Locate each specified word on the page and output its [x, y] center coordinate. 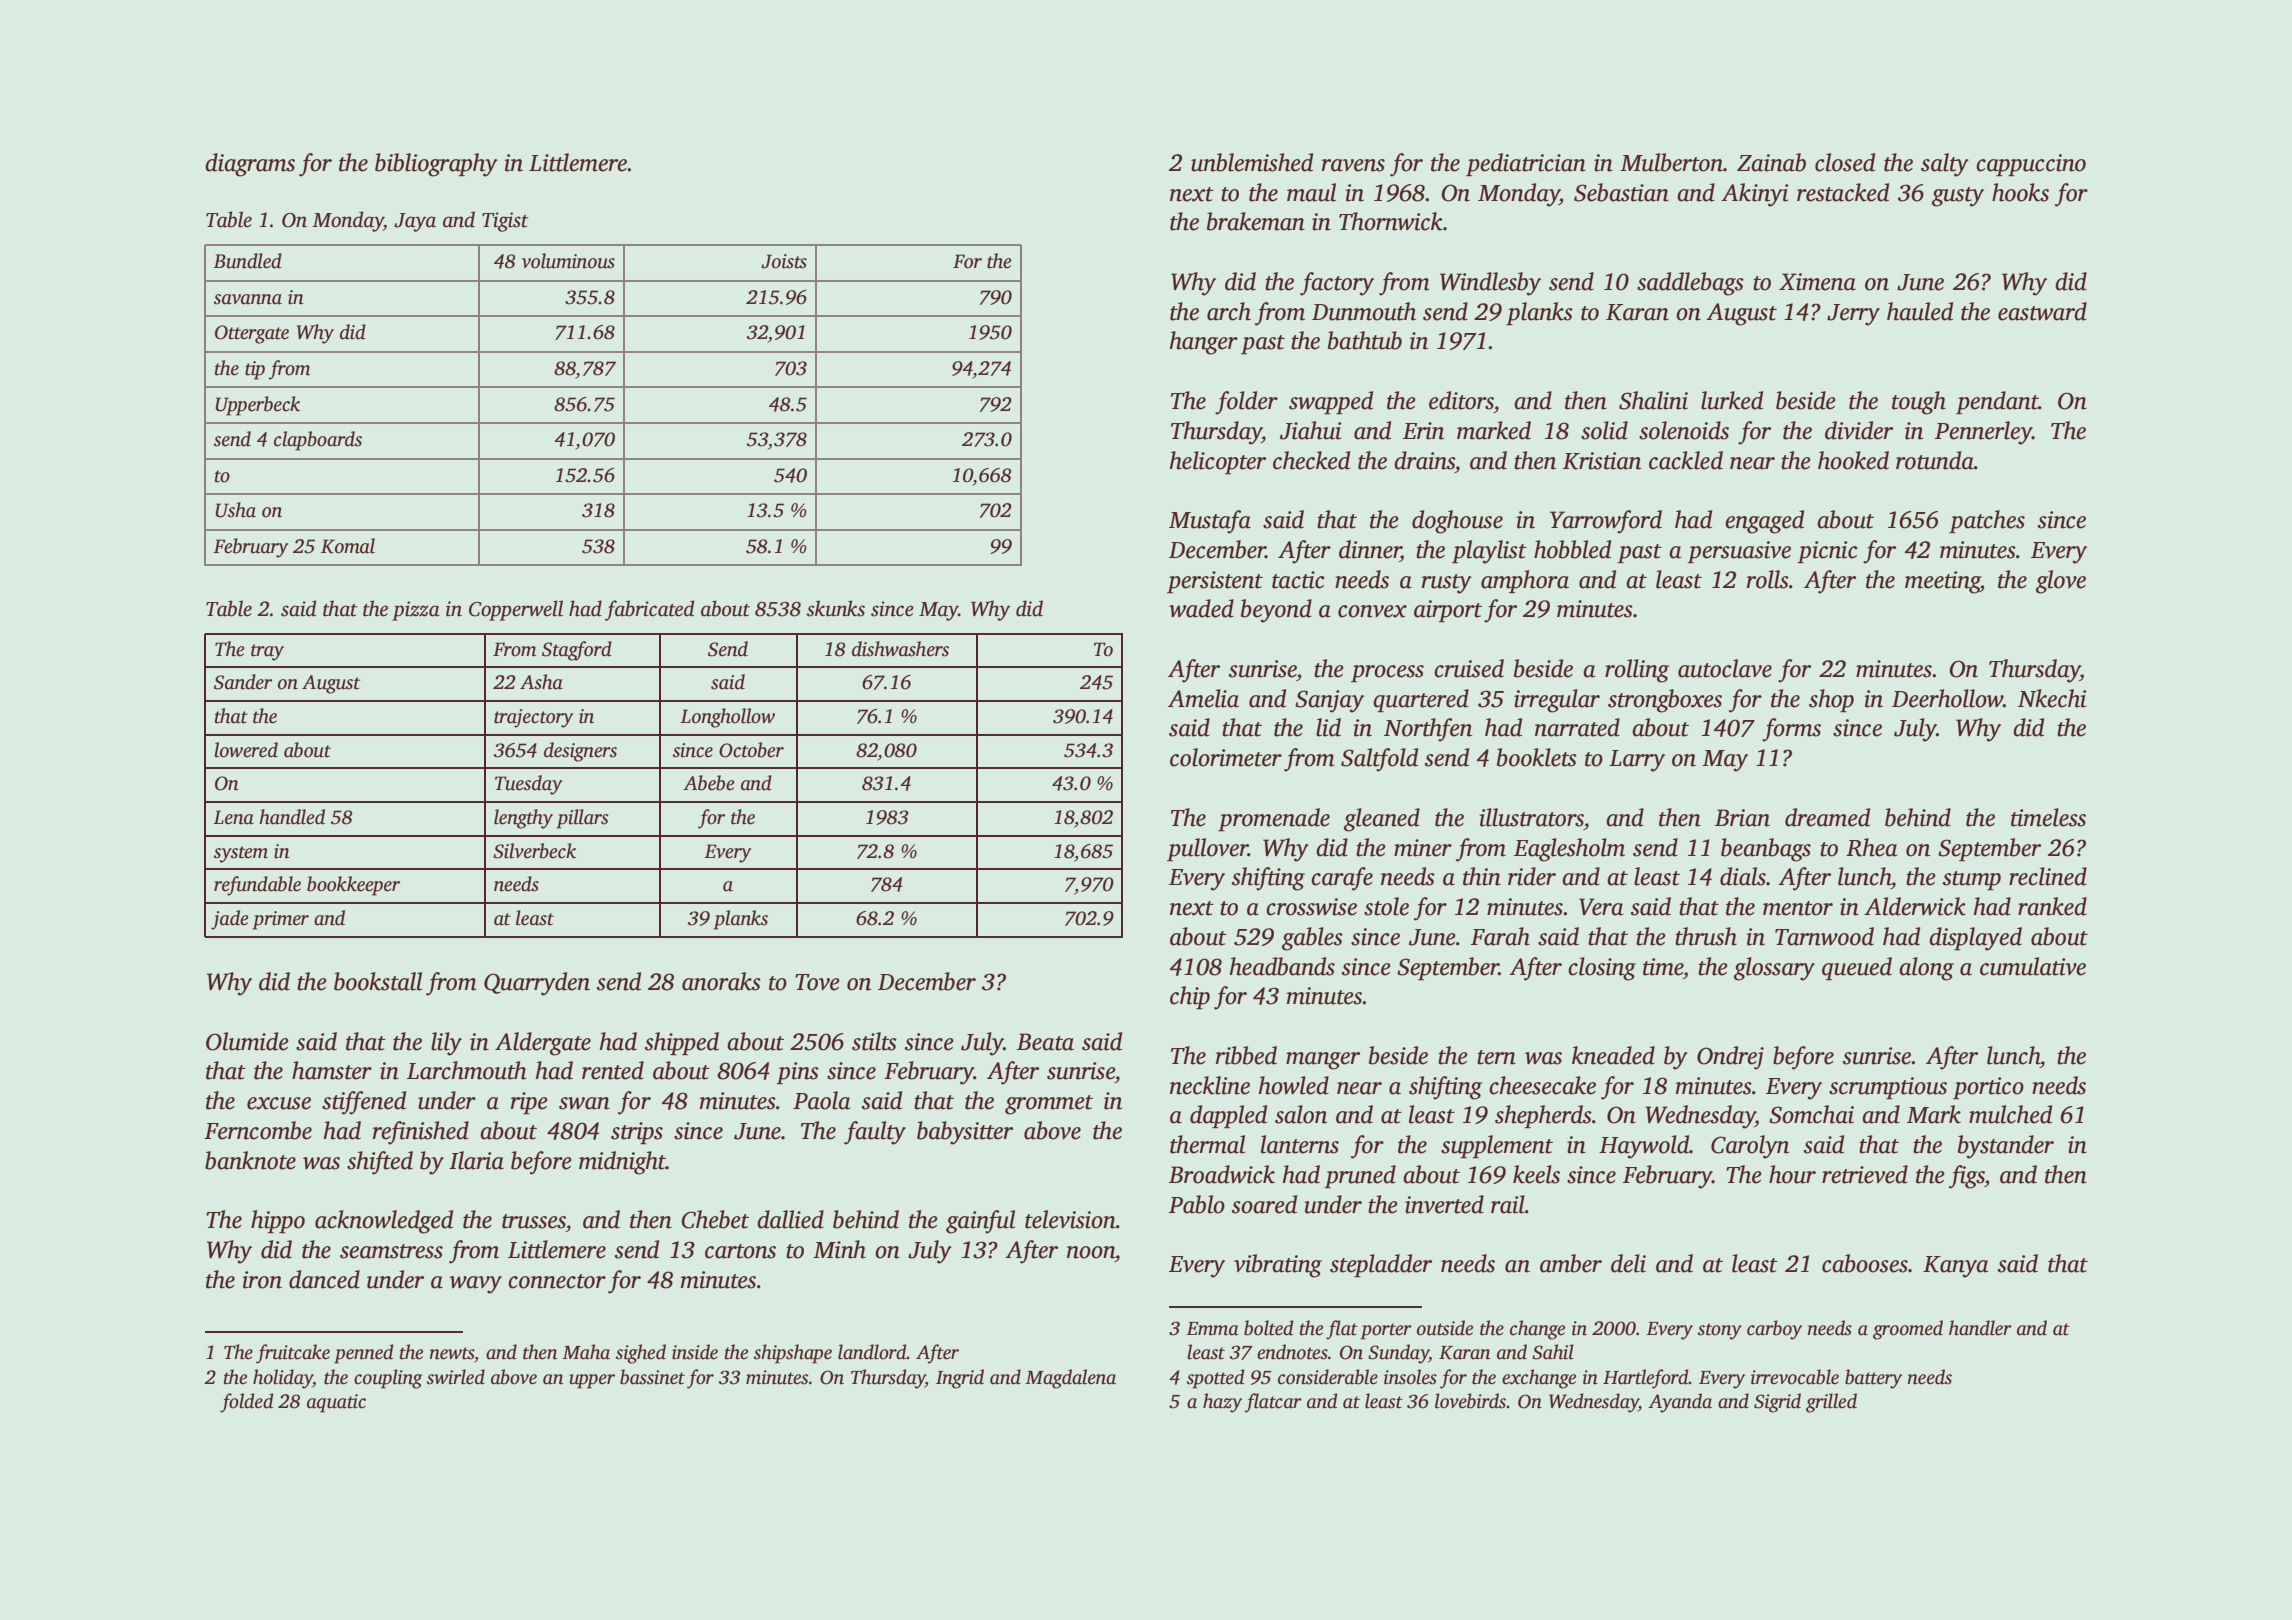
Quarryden [537, 984]
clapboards [318, 441]
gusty [1958, 197]
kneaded [1613, 1055]
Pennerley [1983, 433]
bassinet [652, 1377]
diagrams [250, 165]
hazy [1222, 1403]
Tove [817, 982]
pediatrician [1526, 164]
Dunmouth [1364, 311]
